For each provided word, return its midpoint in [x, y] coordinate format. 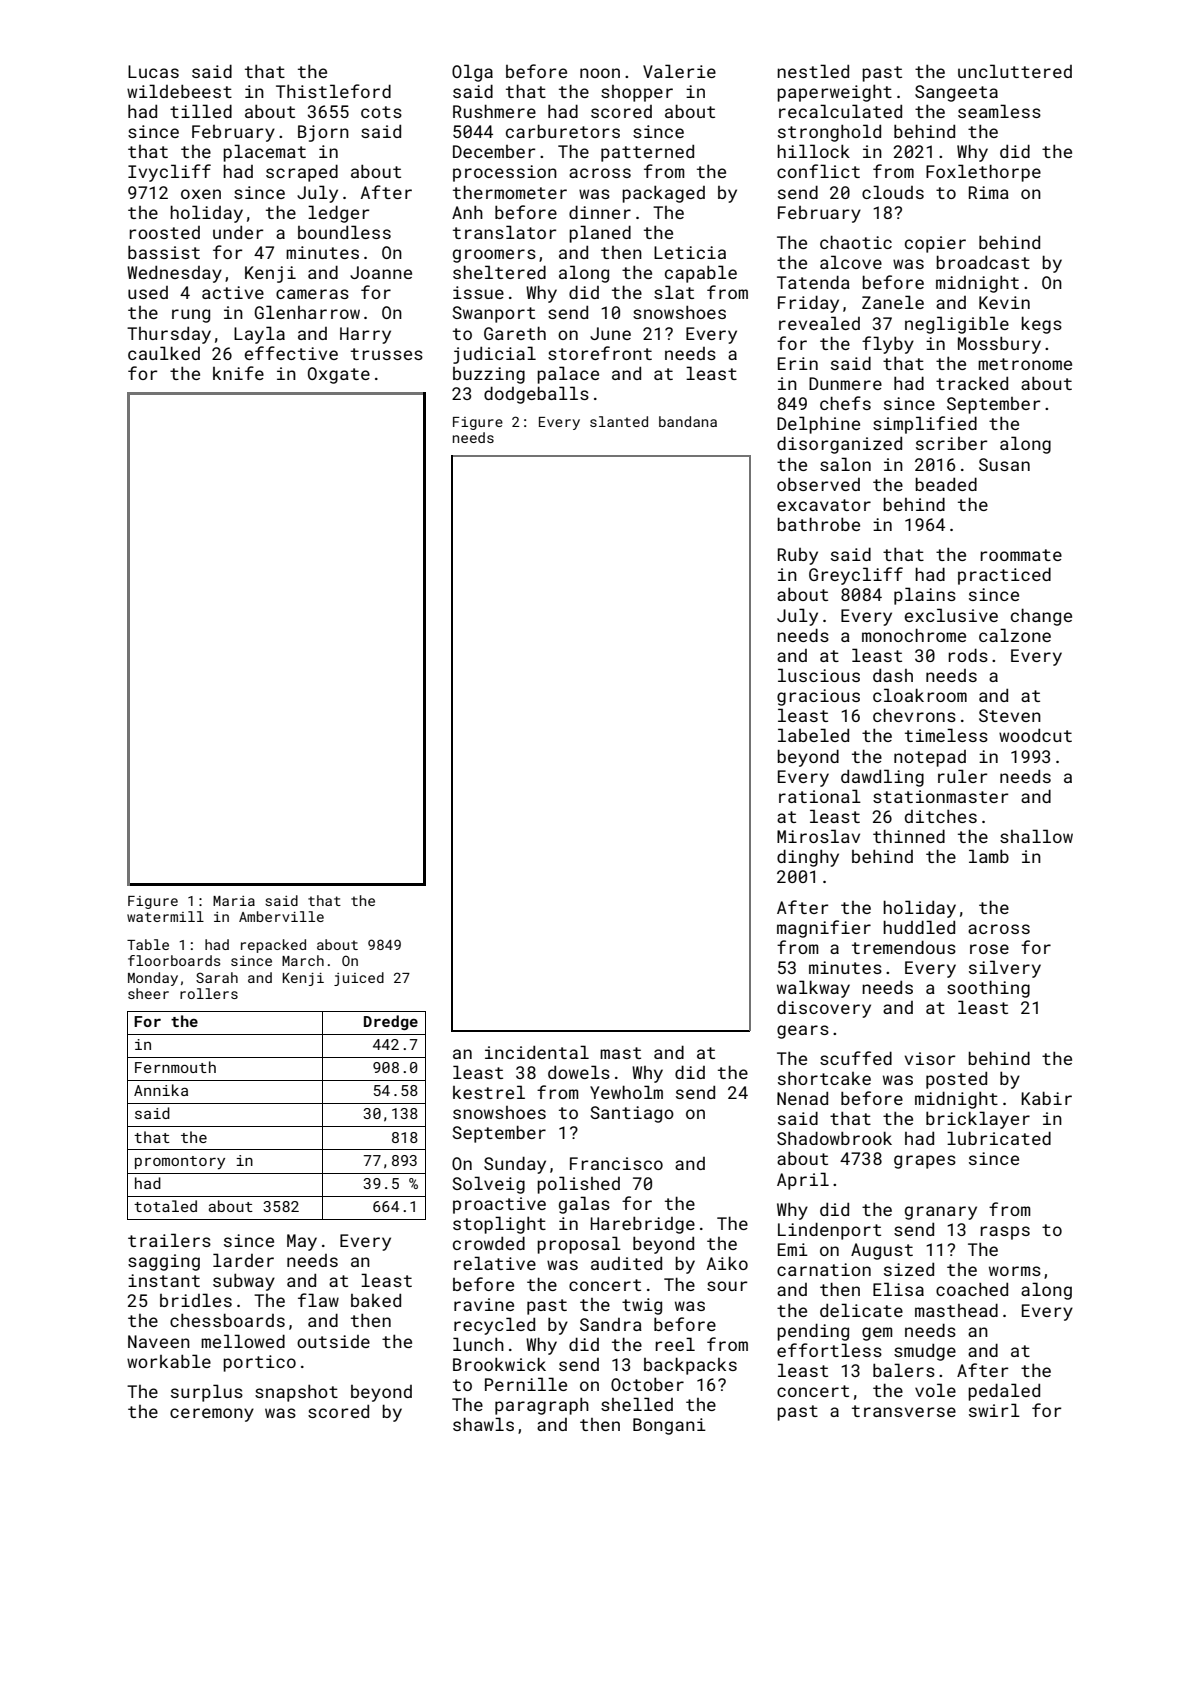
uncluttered [1015, 71]
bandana [688, 421]
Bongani [669, 1426]
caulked [164, 353]
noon [600, 73]
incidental [537, 1052]
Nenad [802, 1098]
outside [333, 1341]
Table [148, 944]
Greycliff [856, 576]
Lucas [153, 71]
